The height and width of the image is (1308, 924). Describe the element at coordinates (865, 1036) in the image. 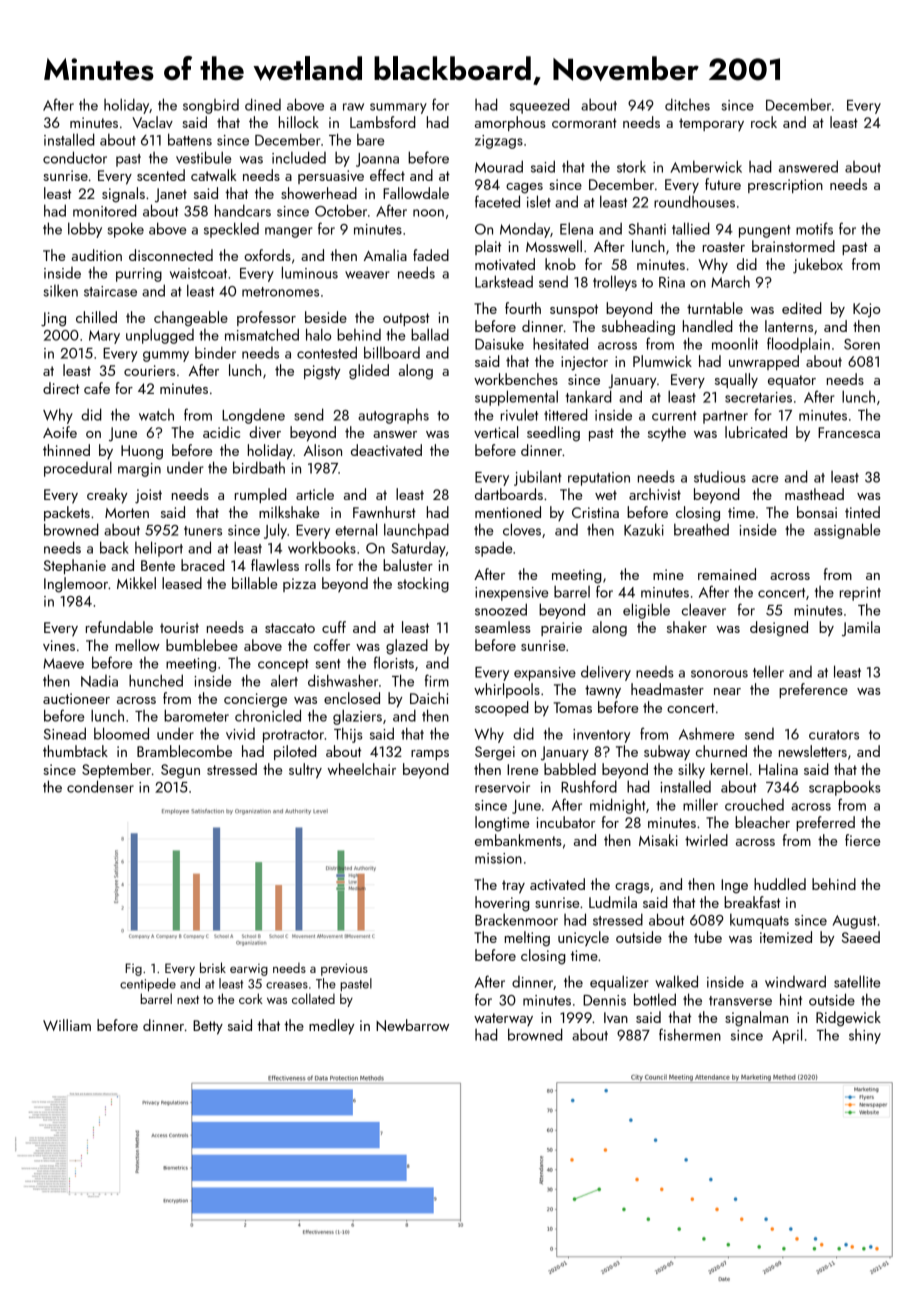

I see `shiny` at that location.
